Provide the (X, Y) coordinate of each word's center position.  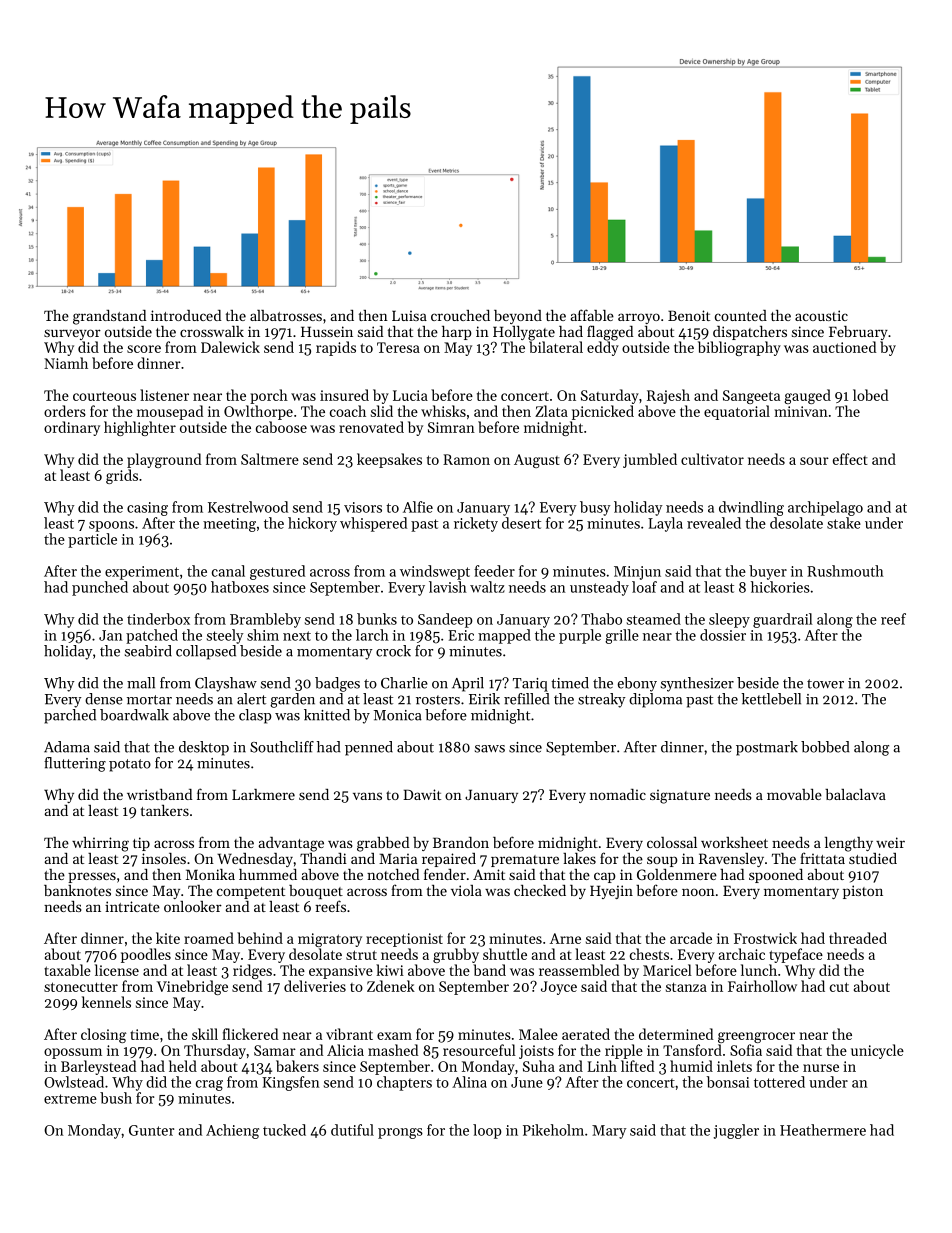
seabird (148, 651)
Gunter (151, 1130)
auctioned (844, 347)
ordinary (72, 428)
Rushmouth (845, 571)
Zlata (551, 411)
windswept (435, 572)
